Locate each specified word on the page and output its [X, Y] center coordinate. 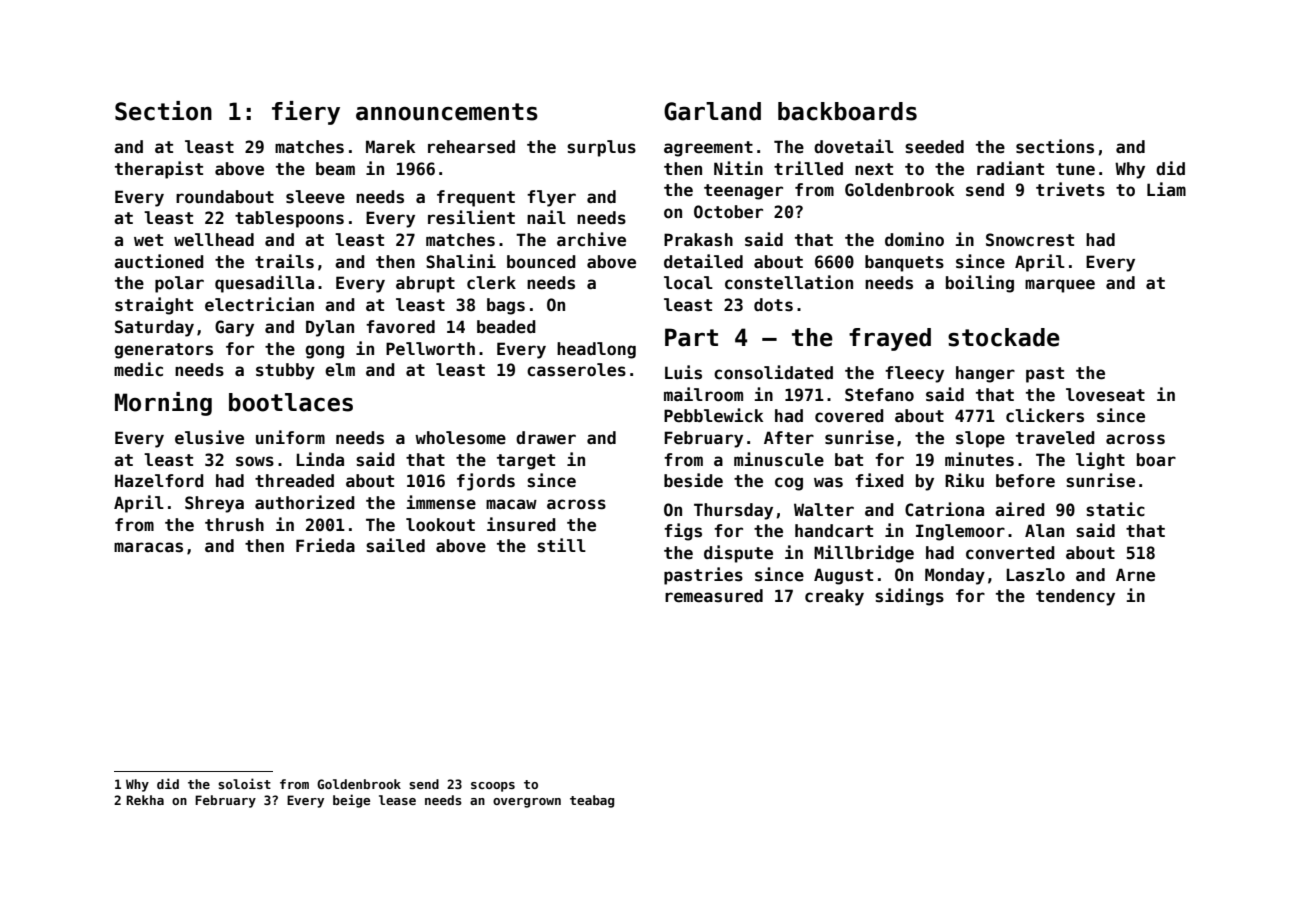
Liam [1166, 189]
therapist [159, 170]
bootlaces [291, 402]
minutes [979, 459]
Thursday [733, 511]
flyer [551, 198]
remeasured [714, 596]
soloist [244, 783]
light [1100, 461]
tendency [1075, 597]
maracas [148, 547]
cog [789, 484]
